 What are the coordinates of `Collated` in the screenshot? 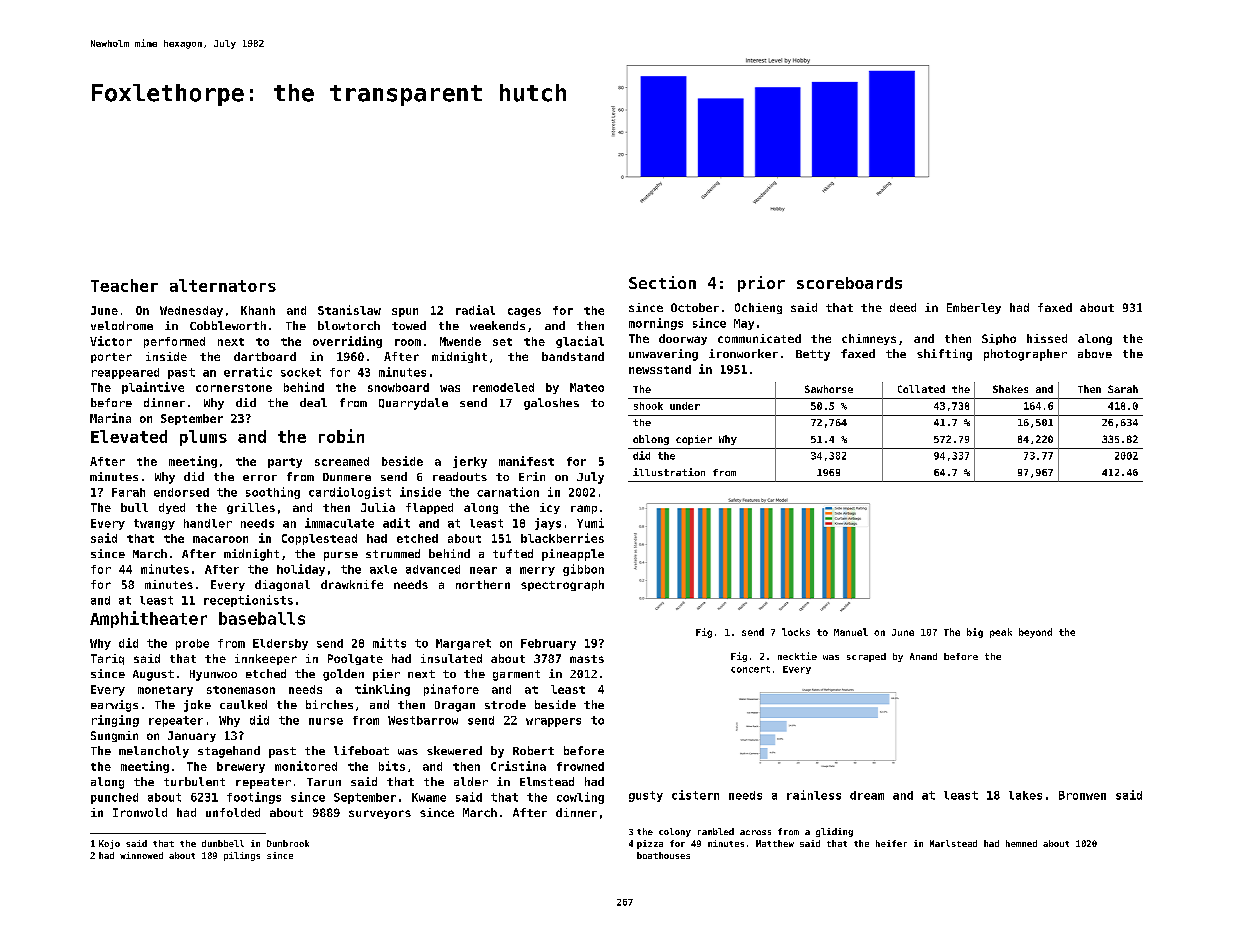 It's located at (921, 389).
